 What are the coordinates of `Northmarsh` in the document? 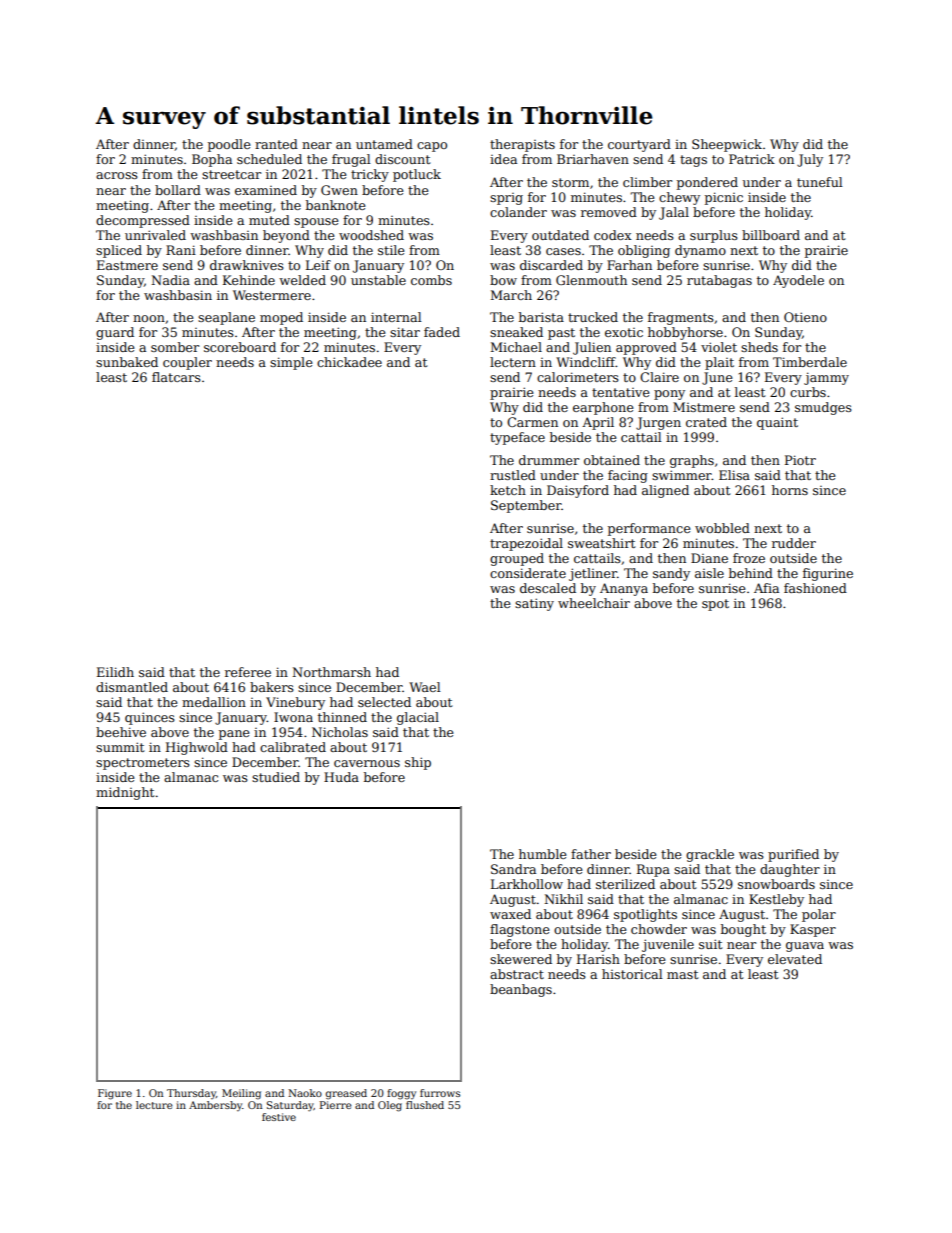 It's located at (331, 672).
